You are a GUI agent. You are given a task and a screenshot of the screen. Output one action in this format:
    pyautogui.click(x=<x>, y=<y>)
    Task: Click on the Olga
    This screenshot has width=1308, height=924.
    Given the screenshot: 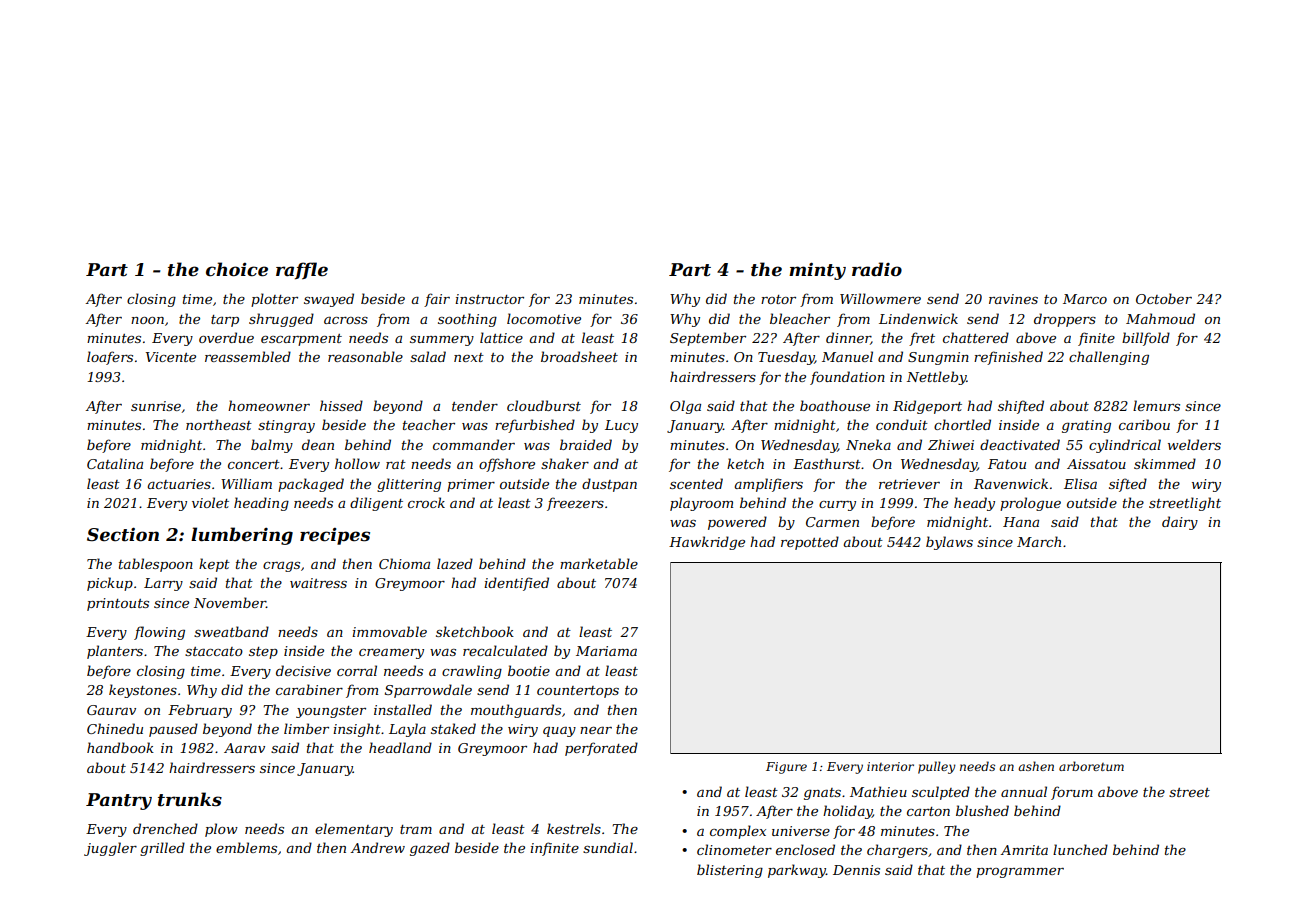 What is the action you would take?
    pyautogui.click(x=685, y=407)
